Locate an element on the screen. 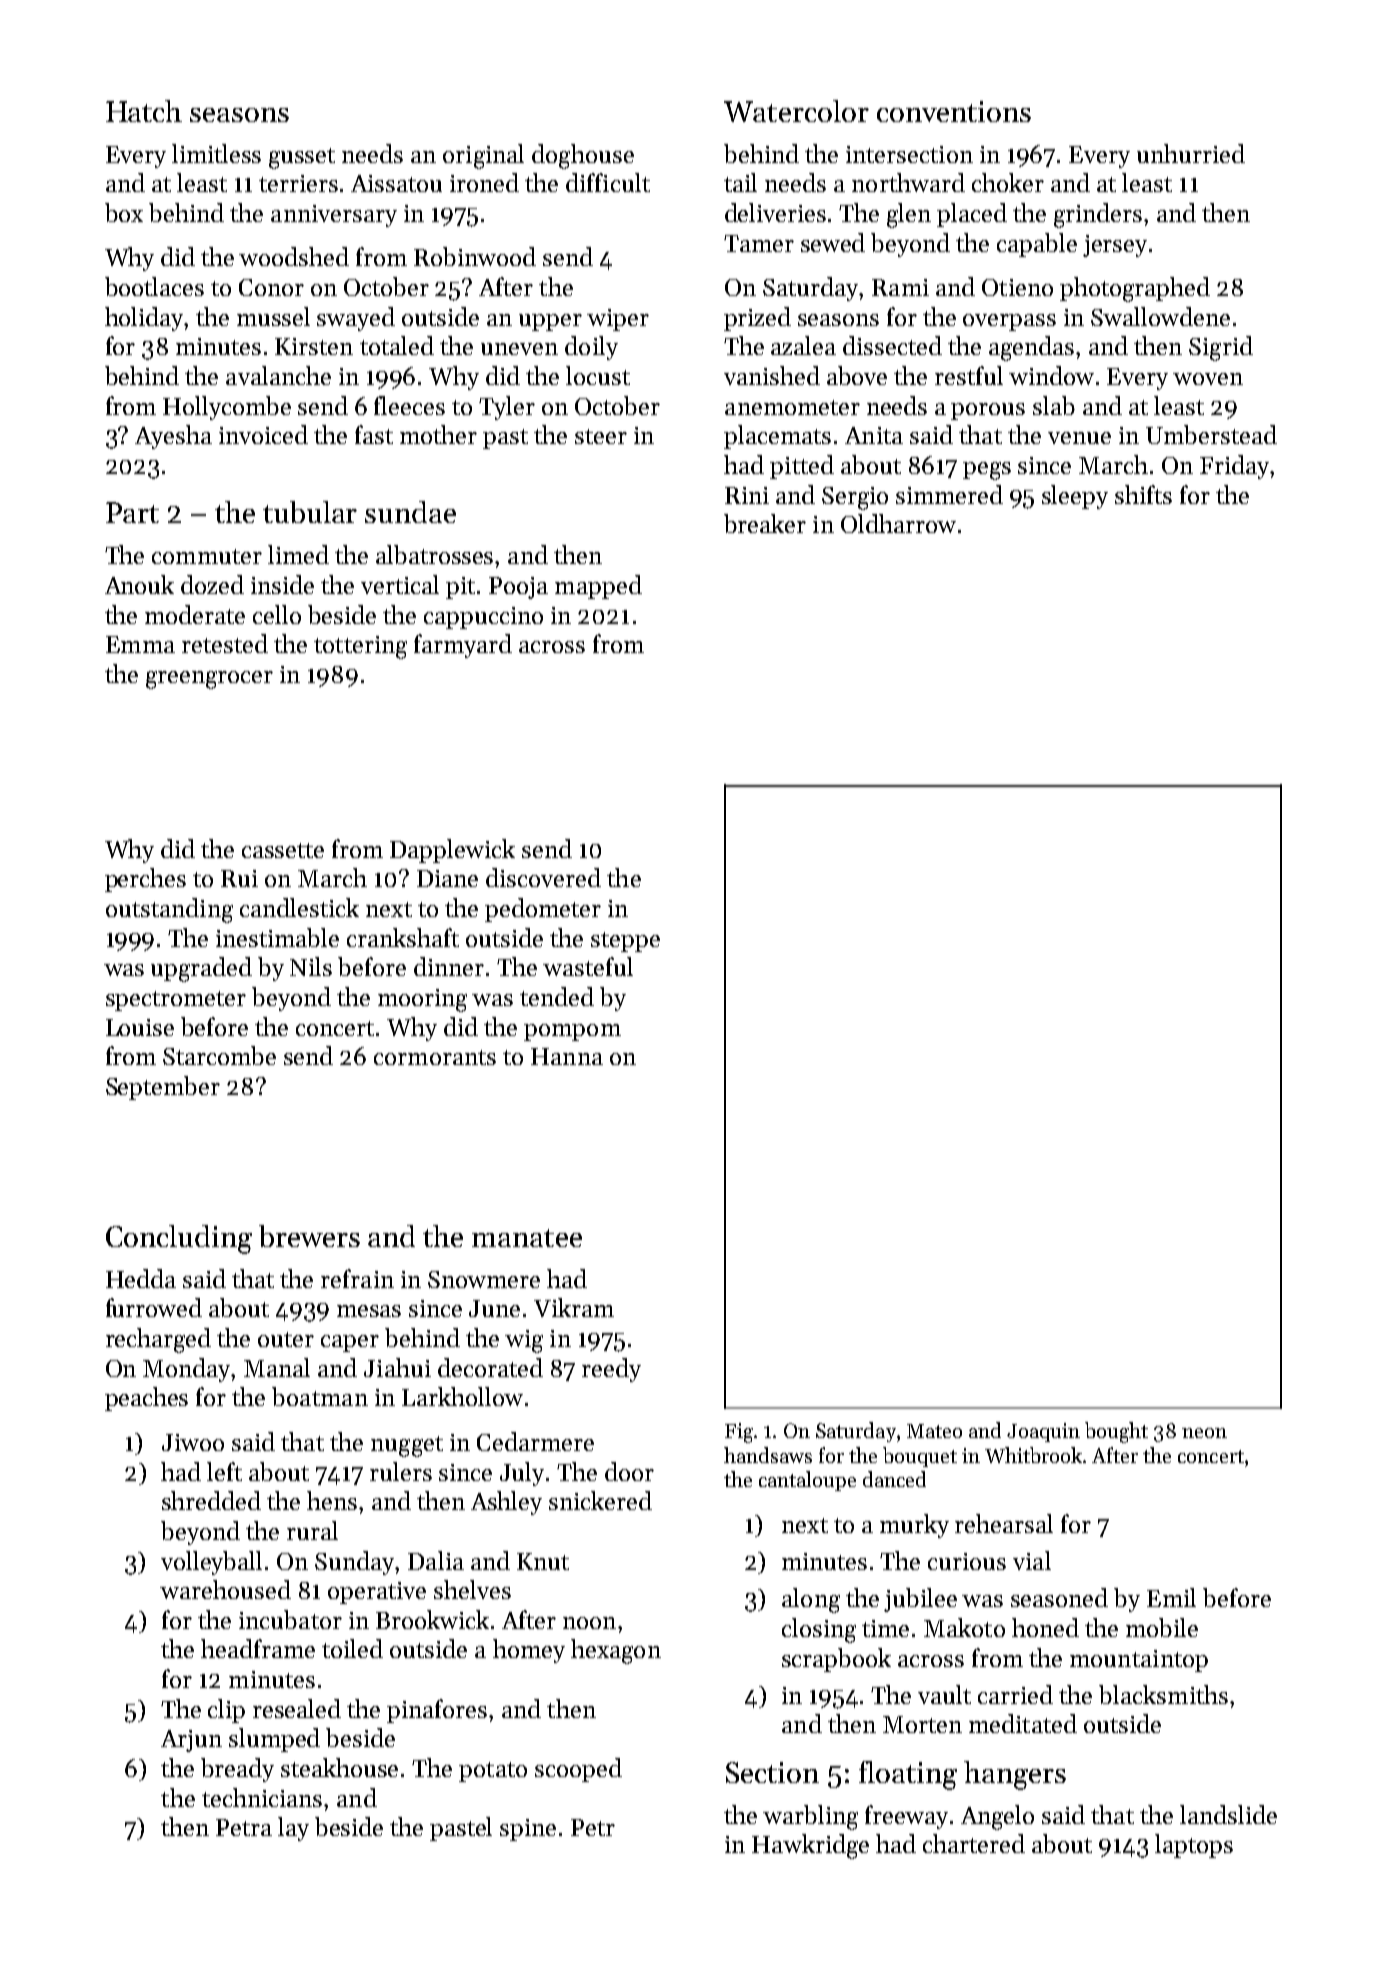  steppe is located at coordinates (625, 942).
